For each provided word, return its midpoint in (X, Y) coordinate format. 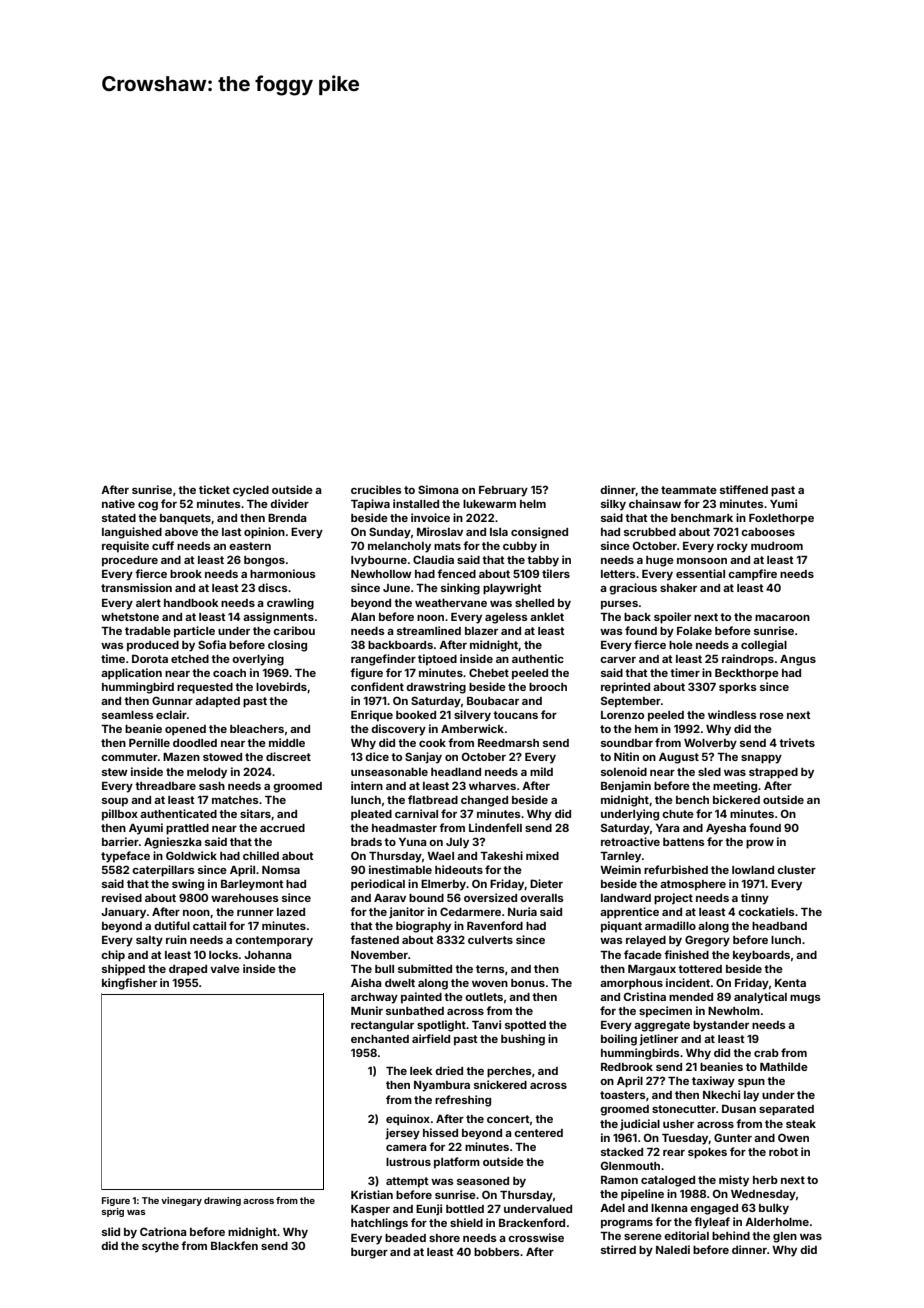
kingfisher (129, 984)
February (503, 491)
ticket (214, 489)
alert (148, 603)
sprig (113, 1212)
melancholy (399, 547)
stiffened (744, 489)
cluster (796, 870)
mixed (542, 855)
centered (538, 1133)
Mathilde (784, 1066)
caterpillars (163, 871)
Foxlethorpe (781, 519)
